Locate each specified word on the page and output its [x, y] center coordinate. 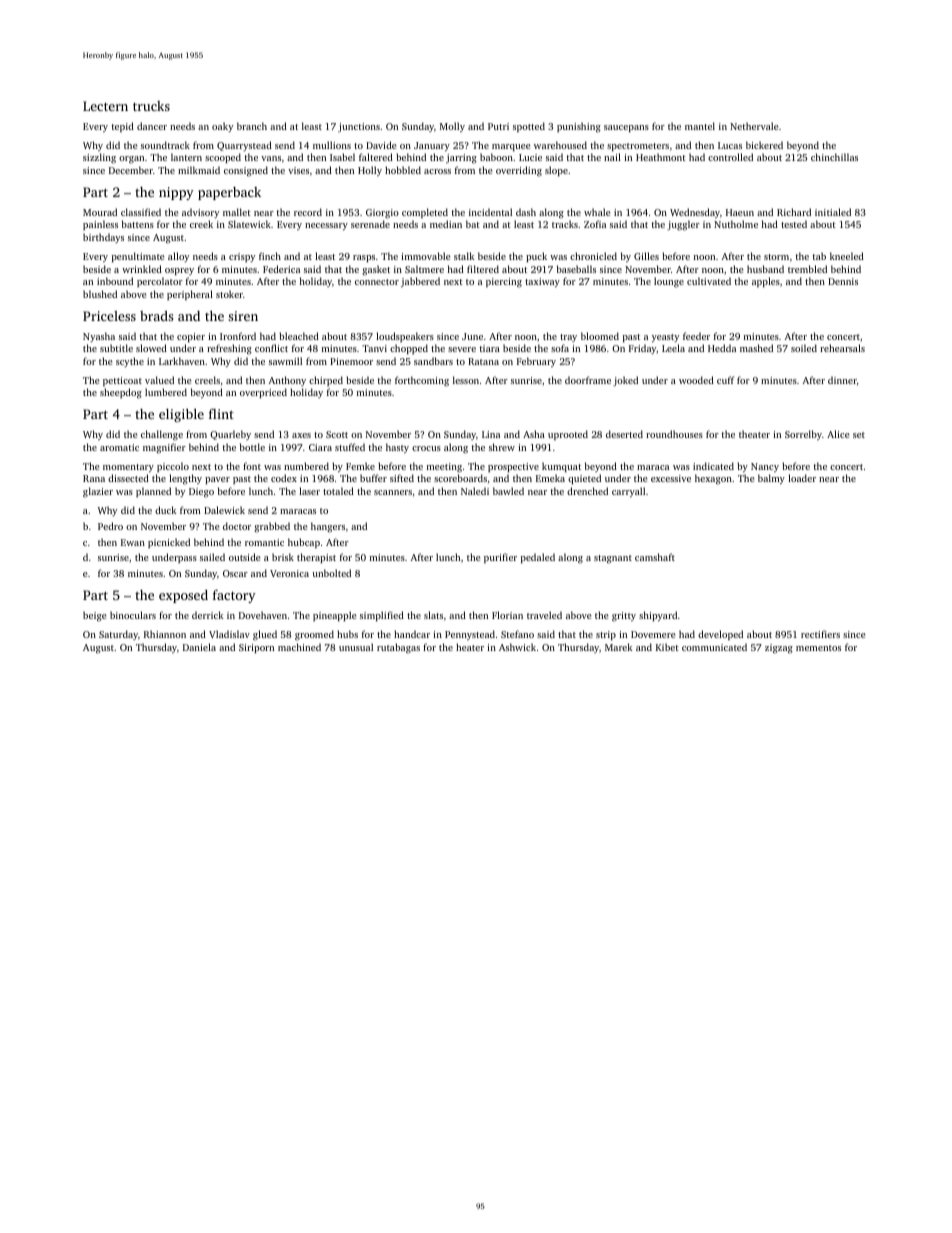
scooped [223, 158]
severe [462, 349]
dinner [842, 380]
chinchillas [834, 157]
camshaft [655, 557]
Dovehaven [263, 615]
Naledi [475, 491]
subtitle [116, 348]
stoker [229, 294]
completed [425, 213]
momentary [128, 468]
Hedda [722, 348]
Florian [507, 615]
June [472, 336]
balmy [771, 479]
